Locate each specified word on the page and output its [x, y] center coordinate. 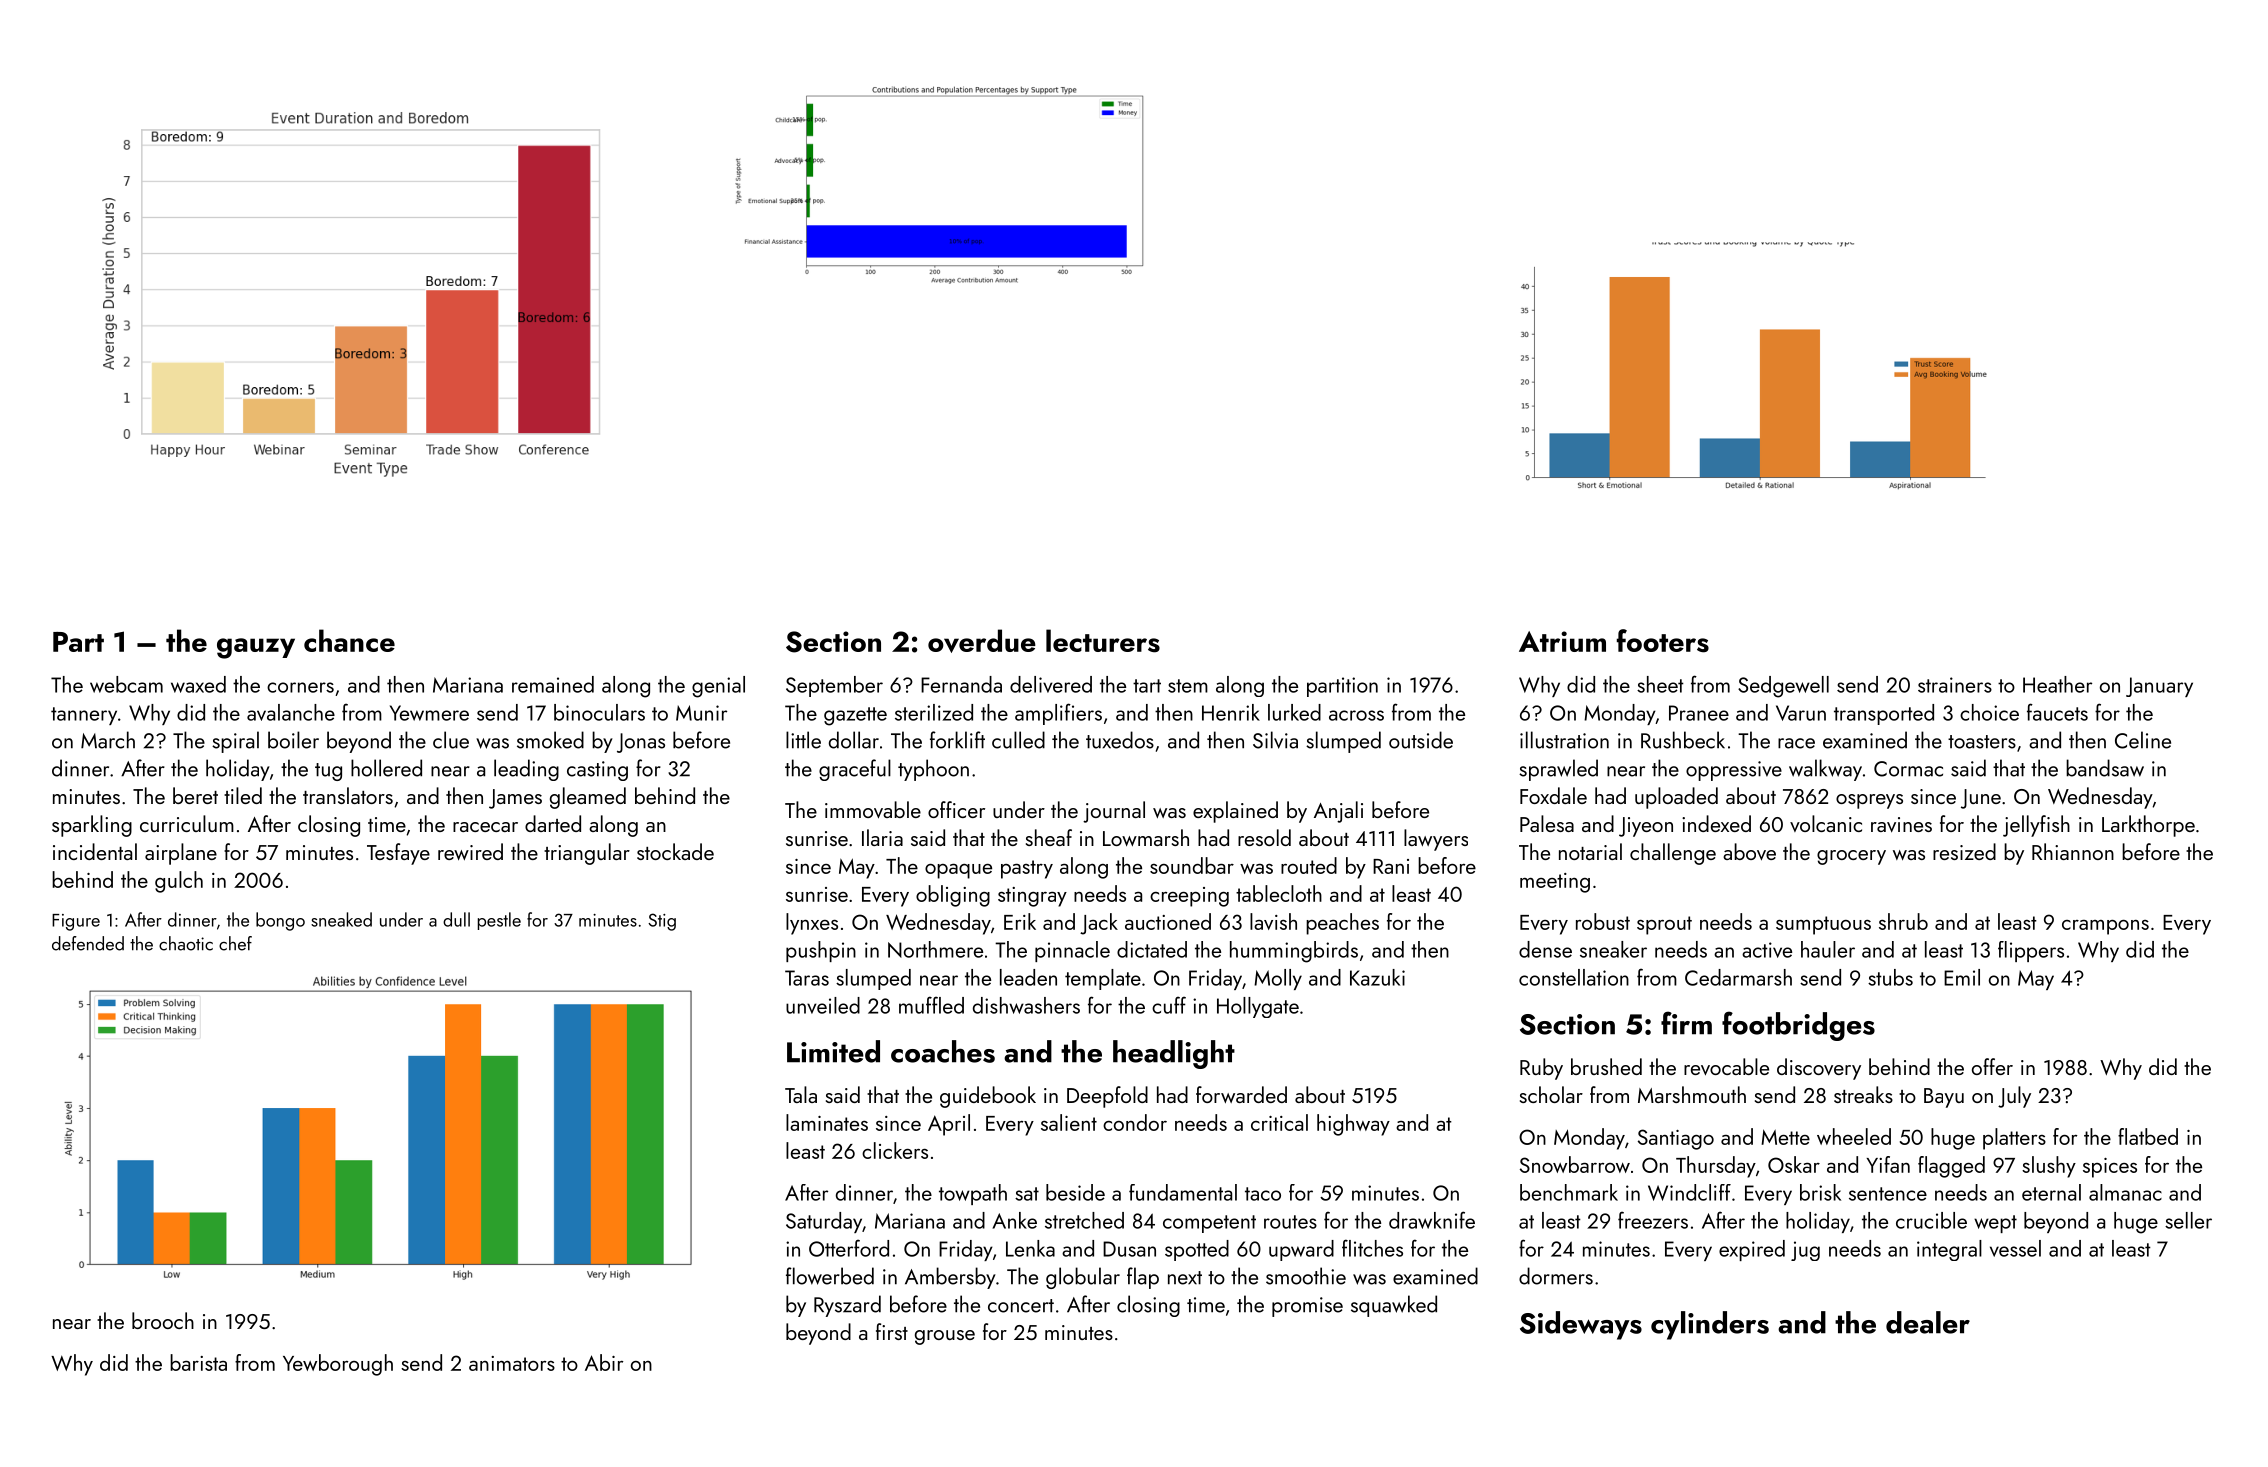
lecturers [1103, 641]
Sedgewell [1783, 687]
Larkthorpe [2148, 826]
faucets [2057, 712]
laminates [827, 1122]
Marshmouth [1692, 1094]
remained [553, 684]
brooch [163, 1320]
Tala [801, 1094]
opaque [958, 871]
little [803, 740]
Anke [1014, 1220]
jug [1805, 1251]
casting [597, 771]
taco [1263, 1194]
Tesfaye [398, 854]
